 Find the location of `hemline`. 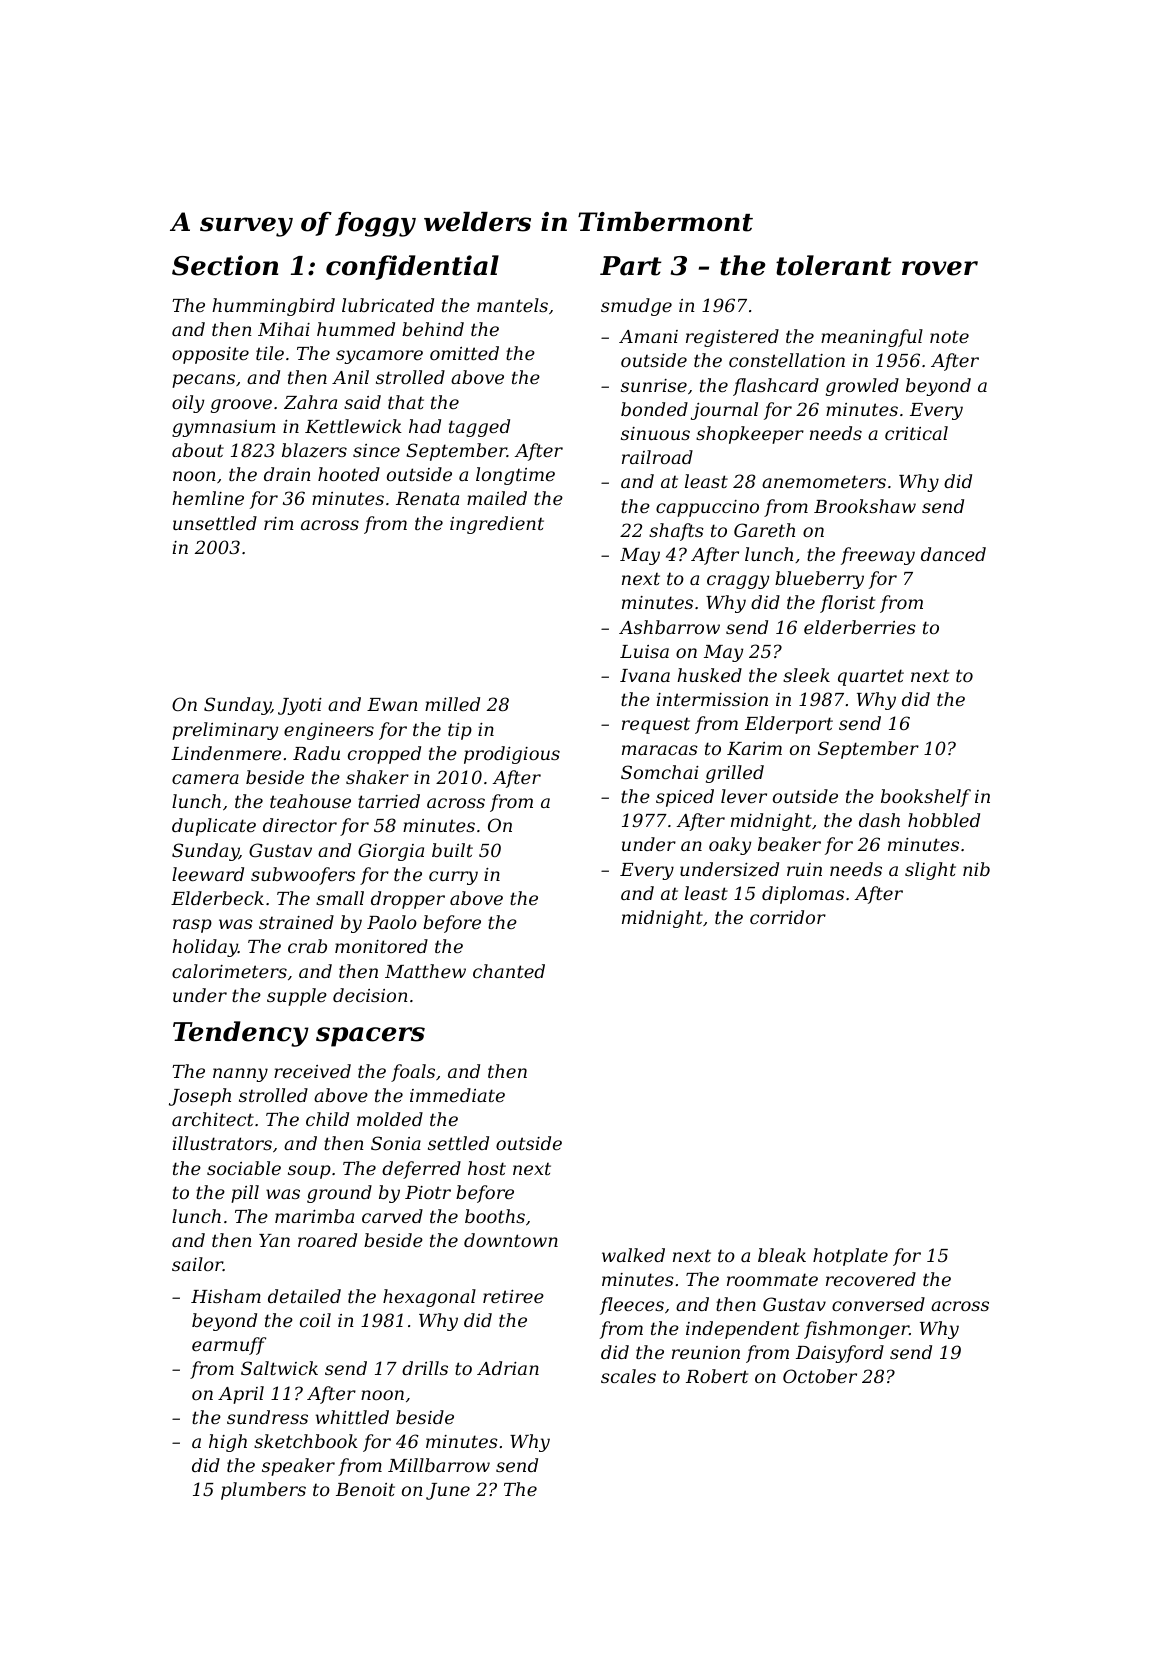

hemline is located at coordinates (208, 498).
